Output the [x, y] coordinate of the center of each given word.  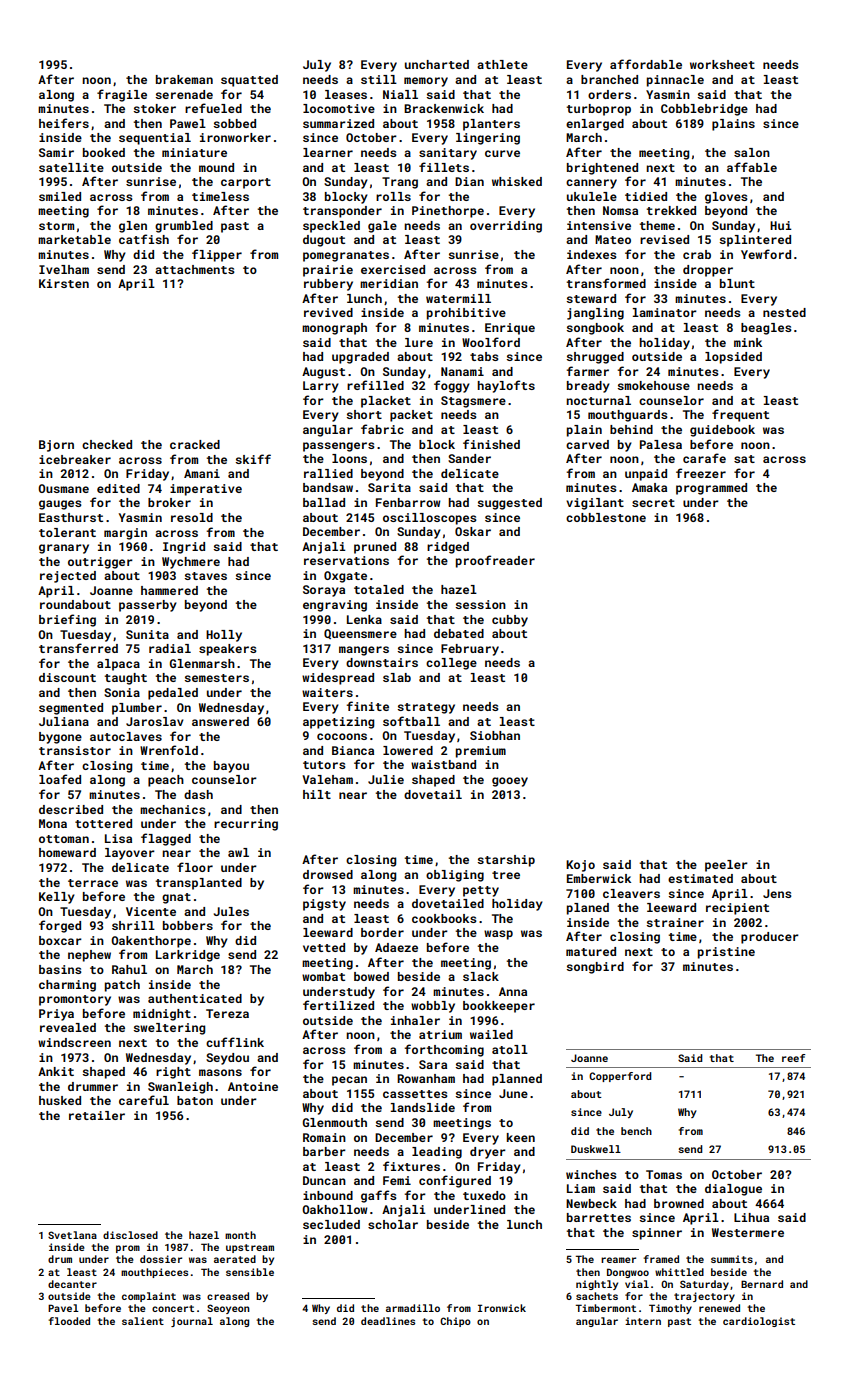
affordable [646, 64]
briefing [67, 620]
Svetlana [72, 1235]
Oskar [473, 531]
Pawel [188, 123]
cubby [510, 621]
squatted [249, 81]
